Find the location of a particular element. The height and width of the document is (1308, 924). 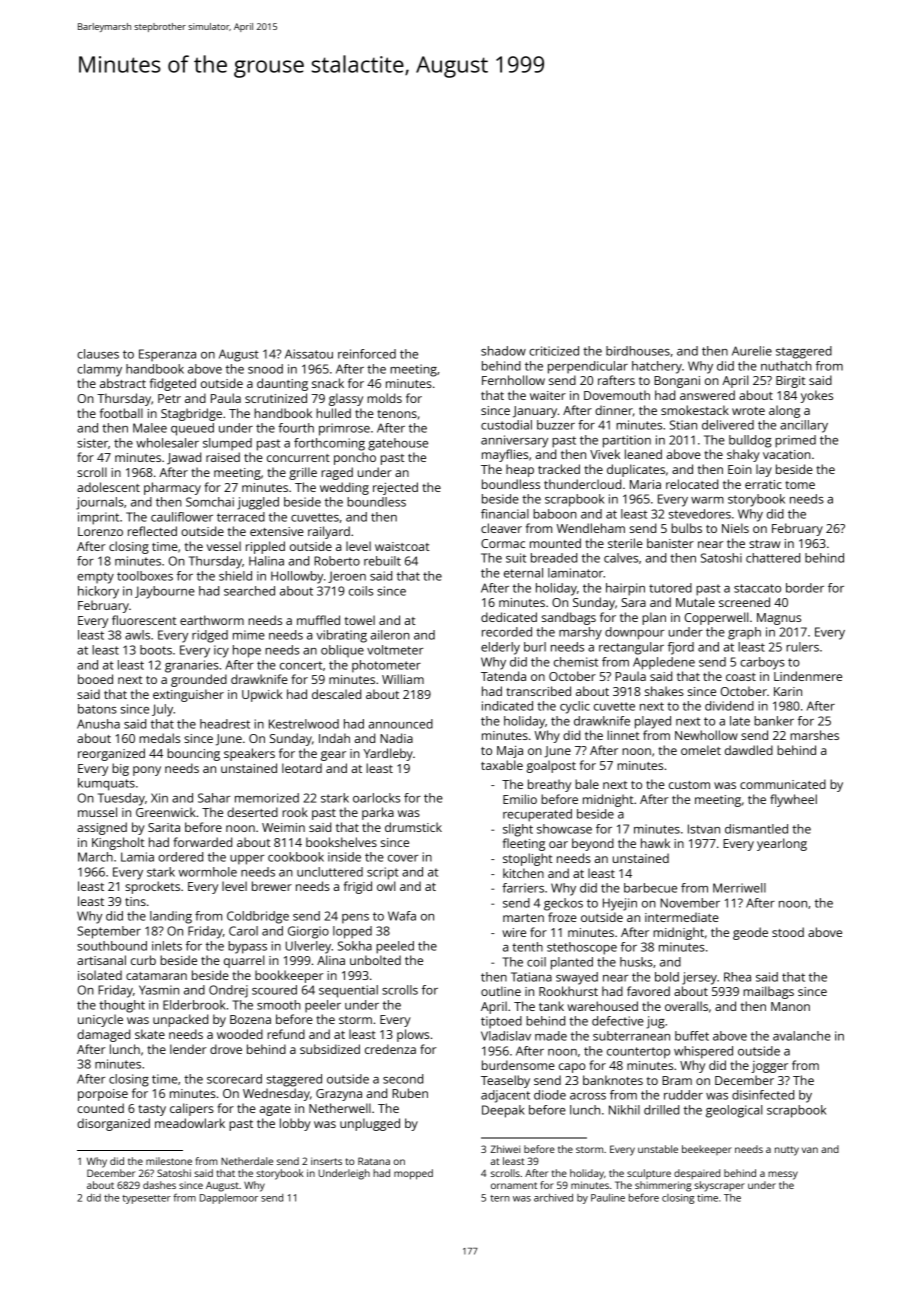

Aissatou is located at coordinates (309, 354).
